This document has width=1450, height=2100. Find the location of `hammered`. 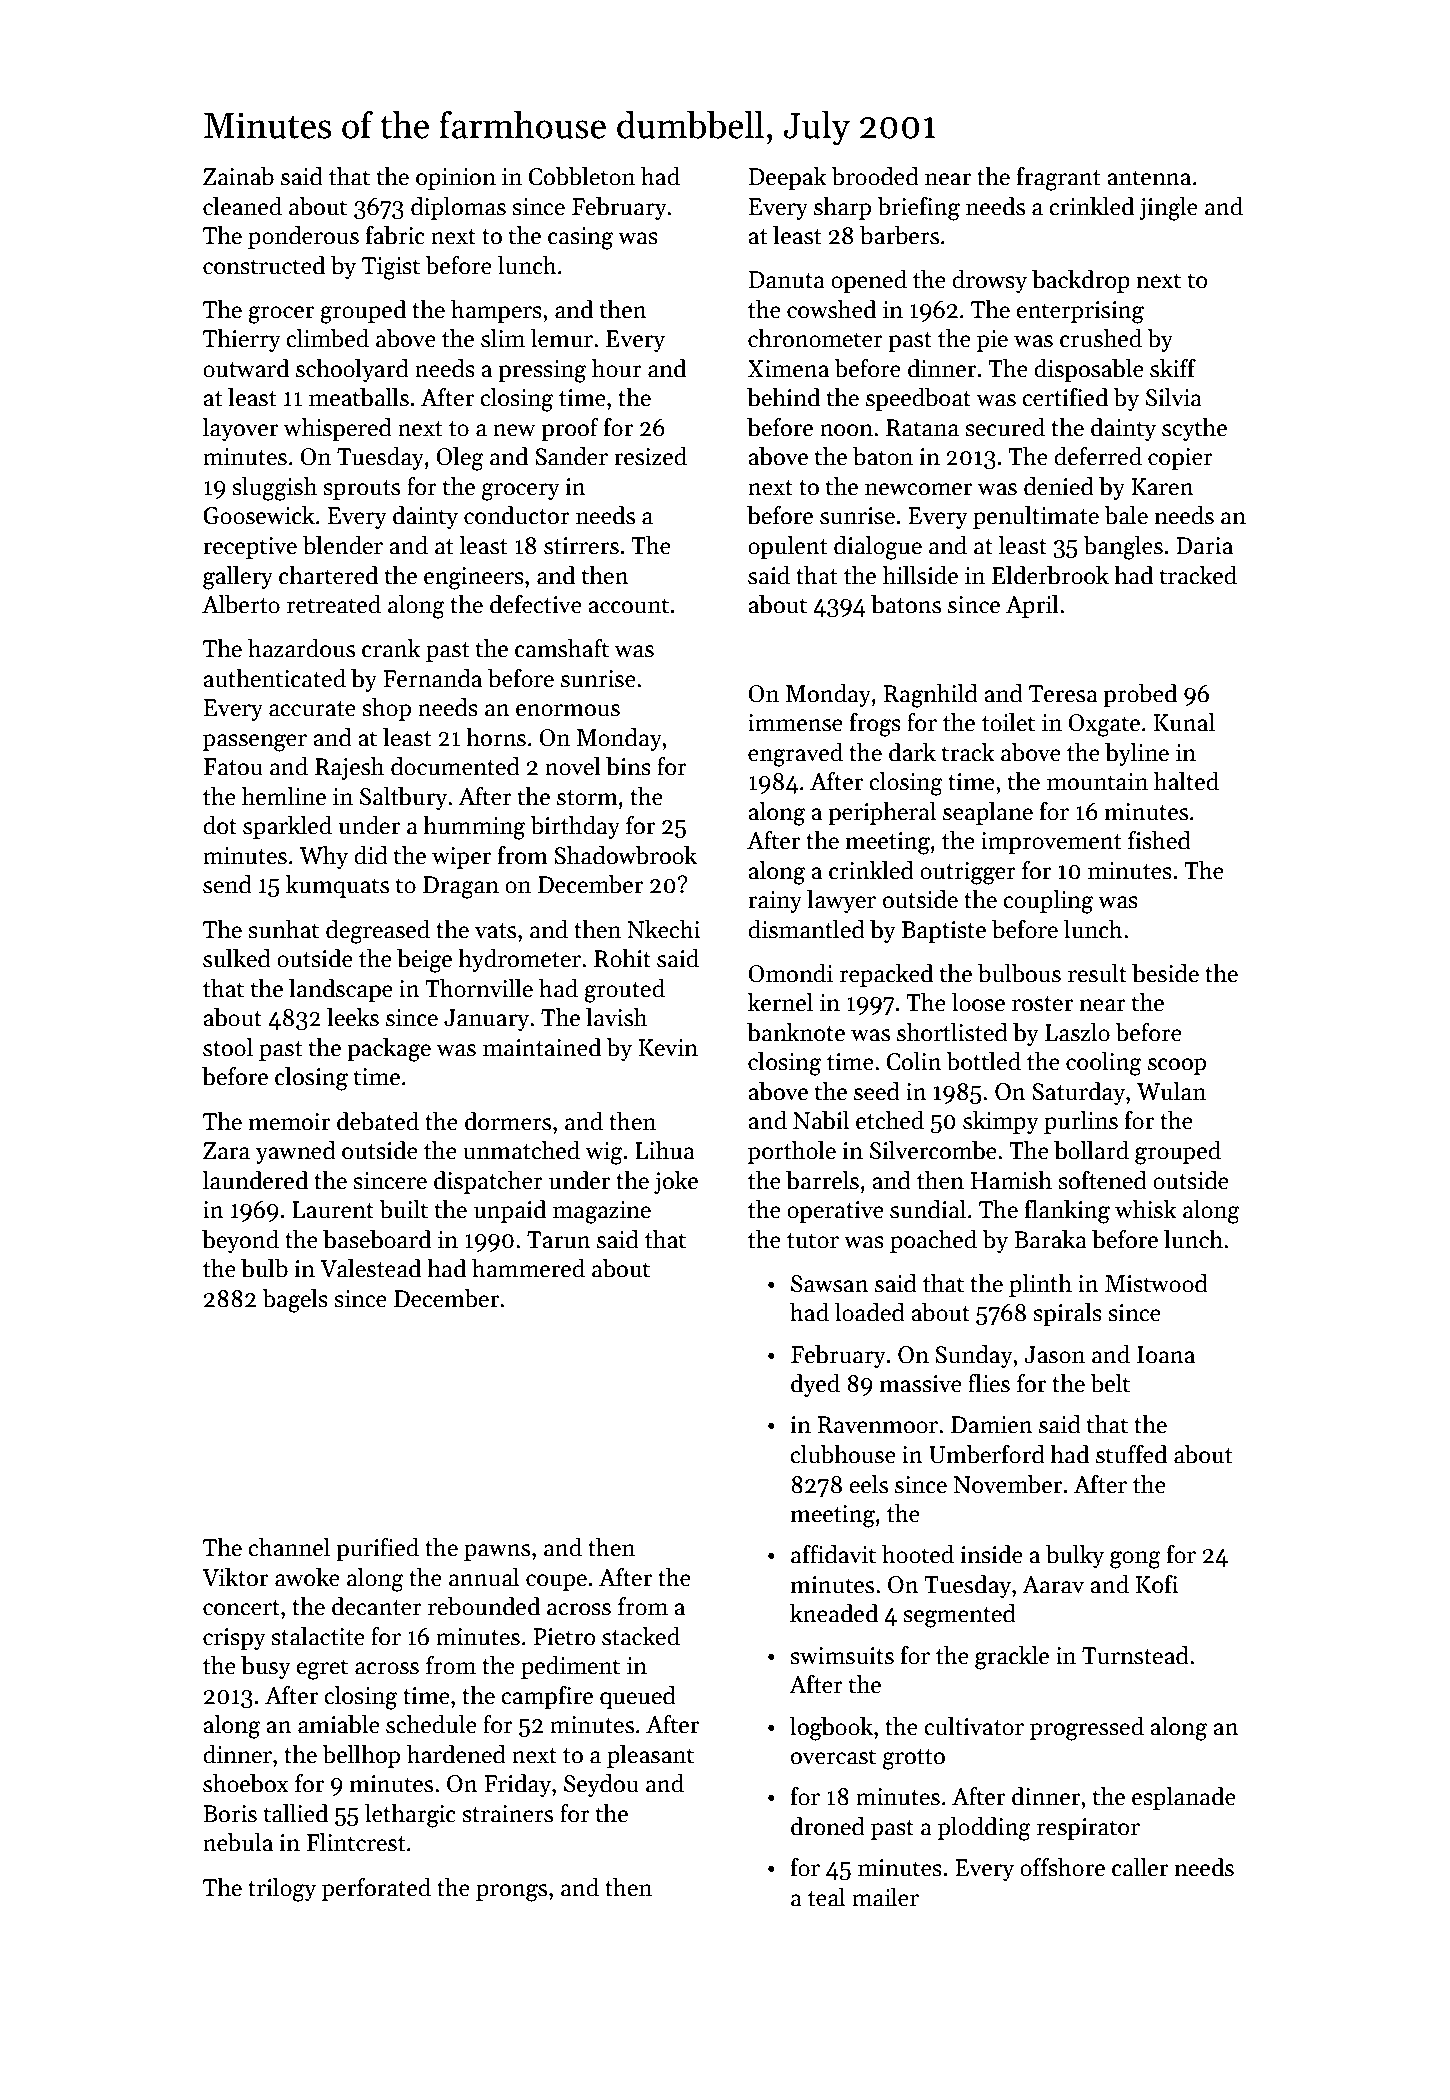

hammered is located at coordinates (528, 1268).
